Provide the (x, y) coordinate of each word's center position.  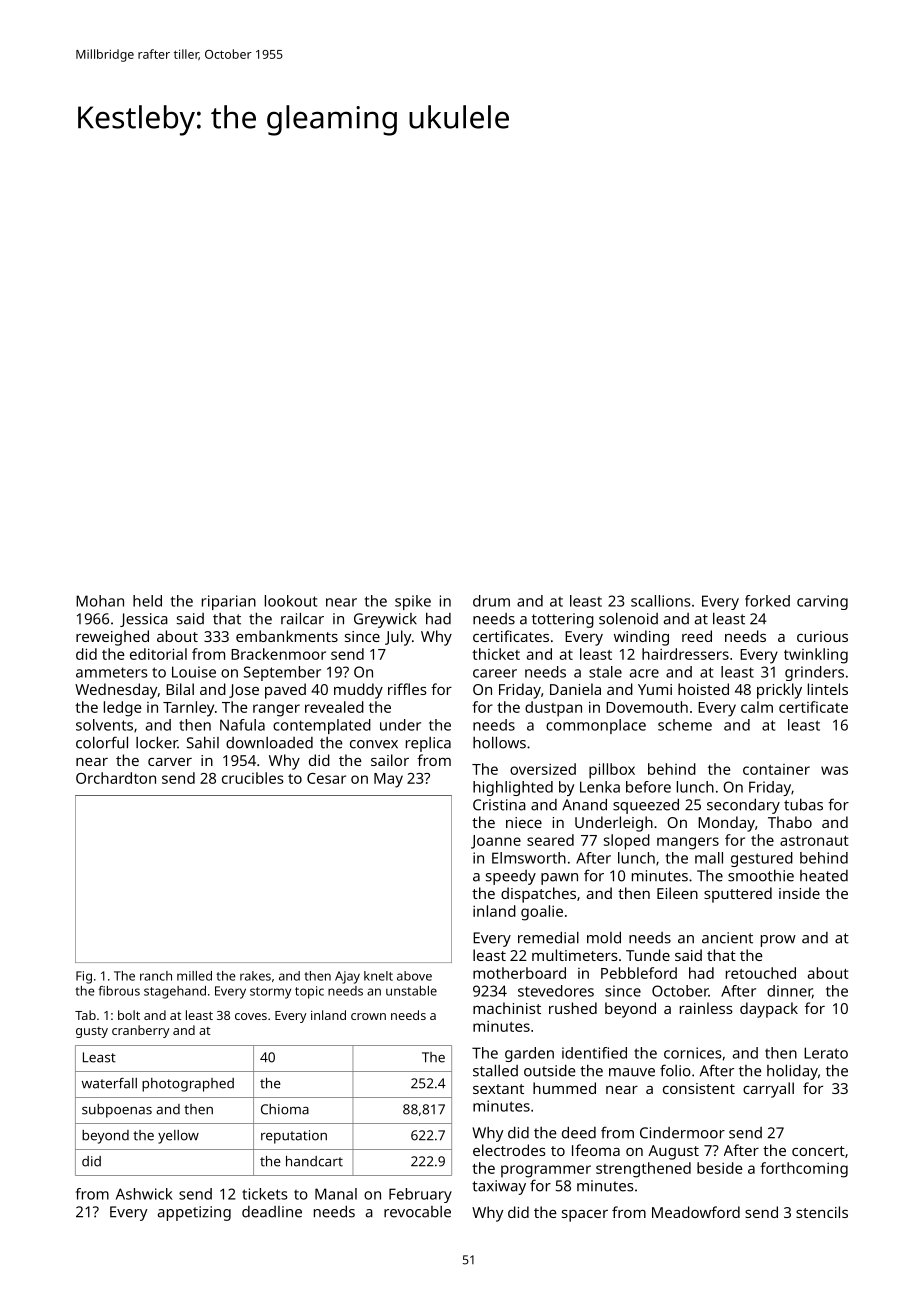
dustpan (553, 709)
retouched (761, 973)
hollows (499, 742)
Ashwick (144, 1194)
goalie (542, 913)
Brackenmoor (278, 654)
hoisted (703, 689)
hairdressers (685, 654)
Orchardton (116, 778)
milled (194, 976)
